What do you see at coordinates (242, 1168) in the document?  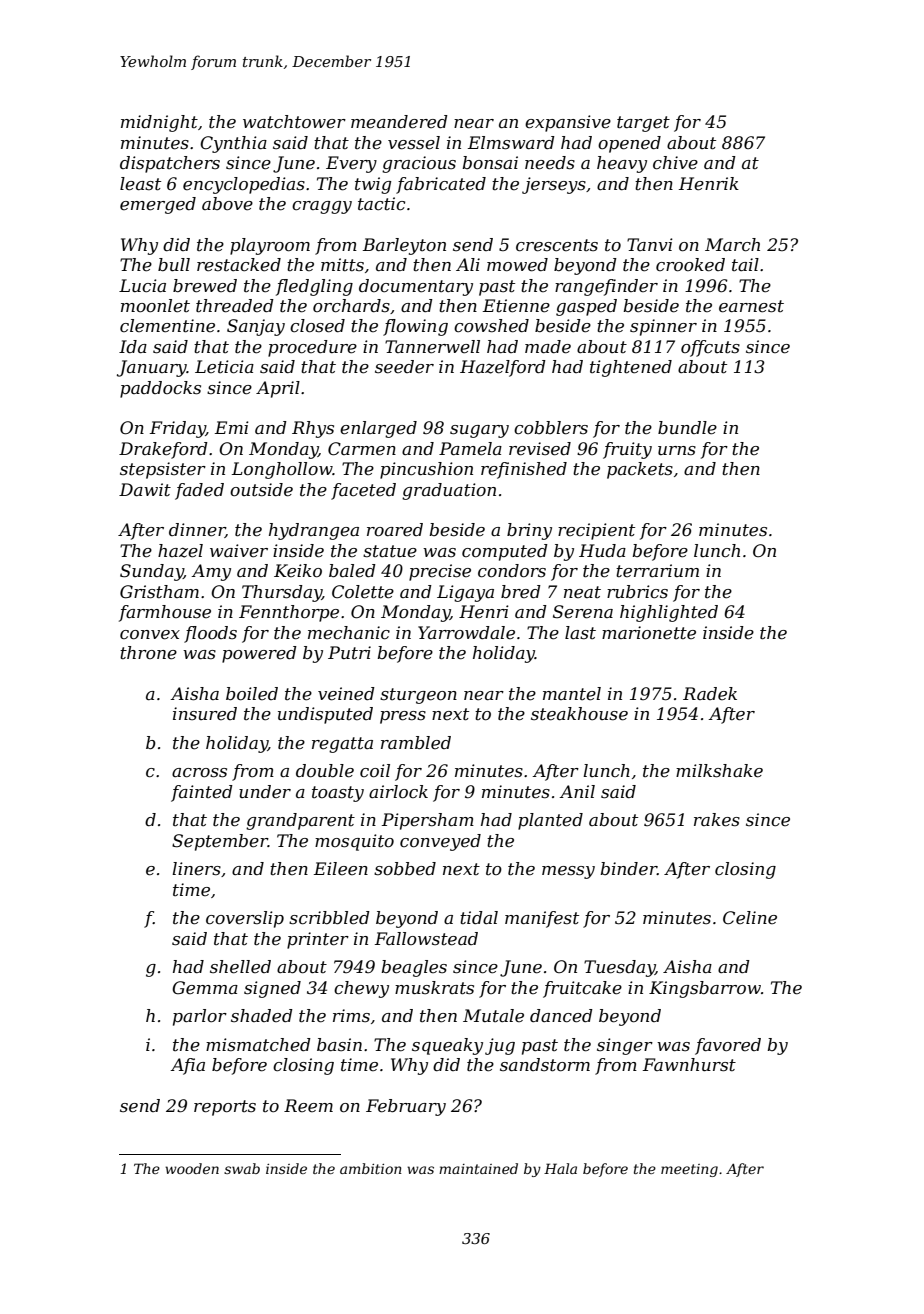 I see `swab` at bounding box center [242, 1168].
